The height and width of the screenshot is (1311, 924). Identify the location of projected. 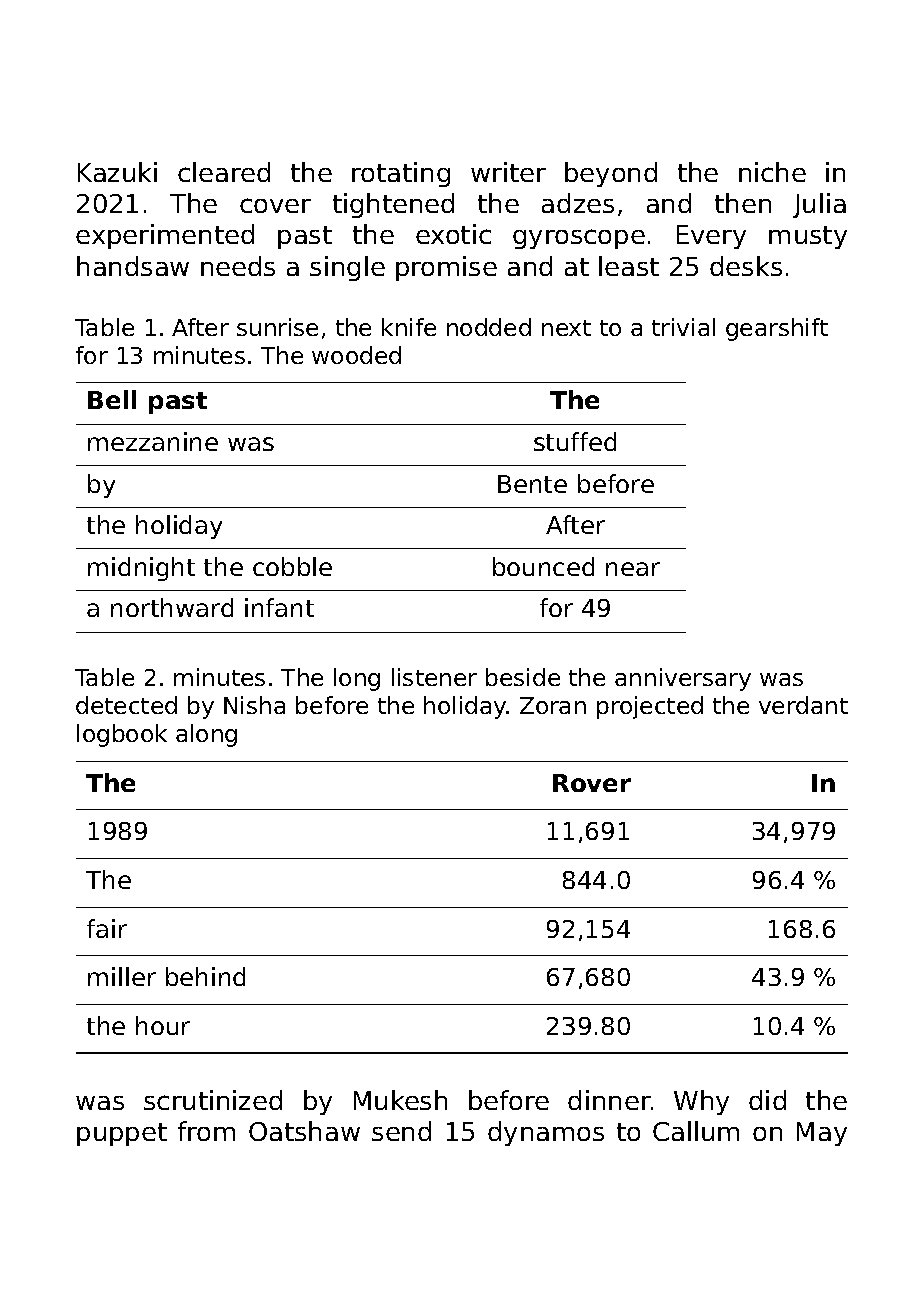
(650, 707).
